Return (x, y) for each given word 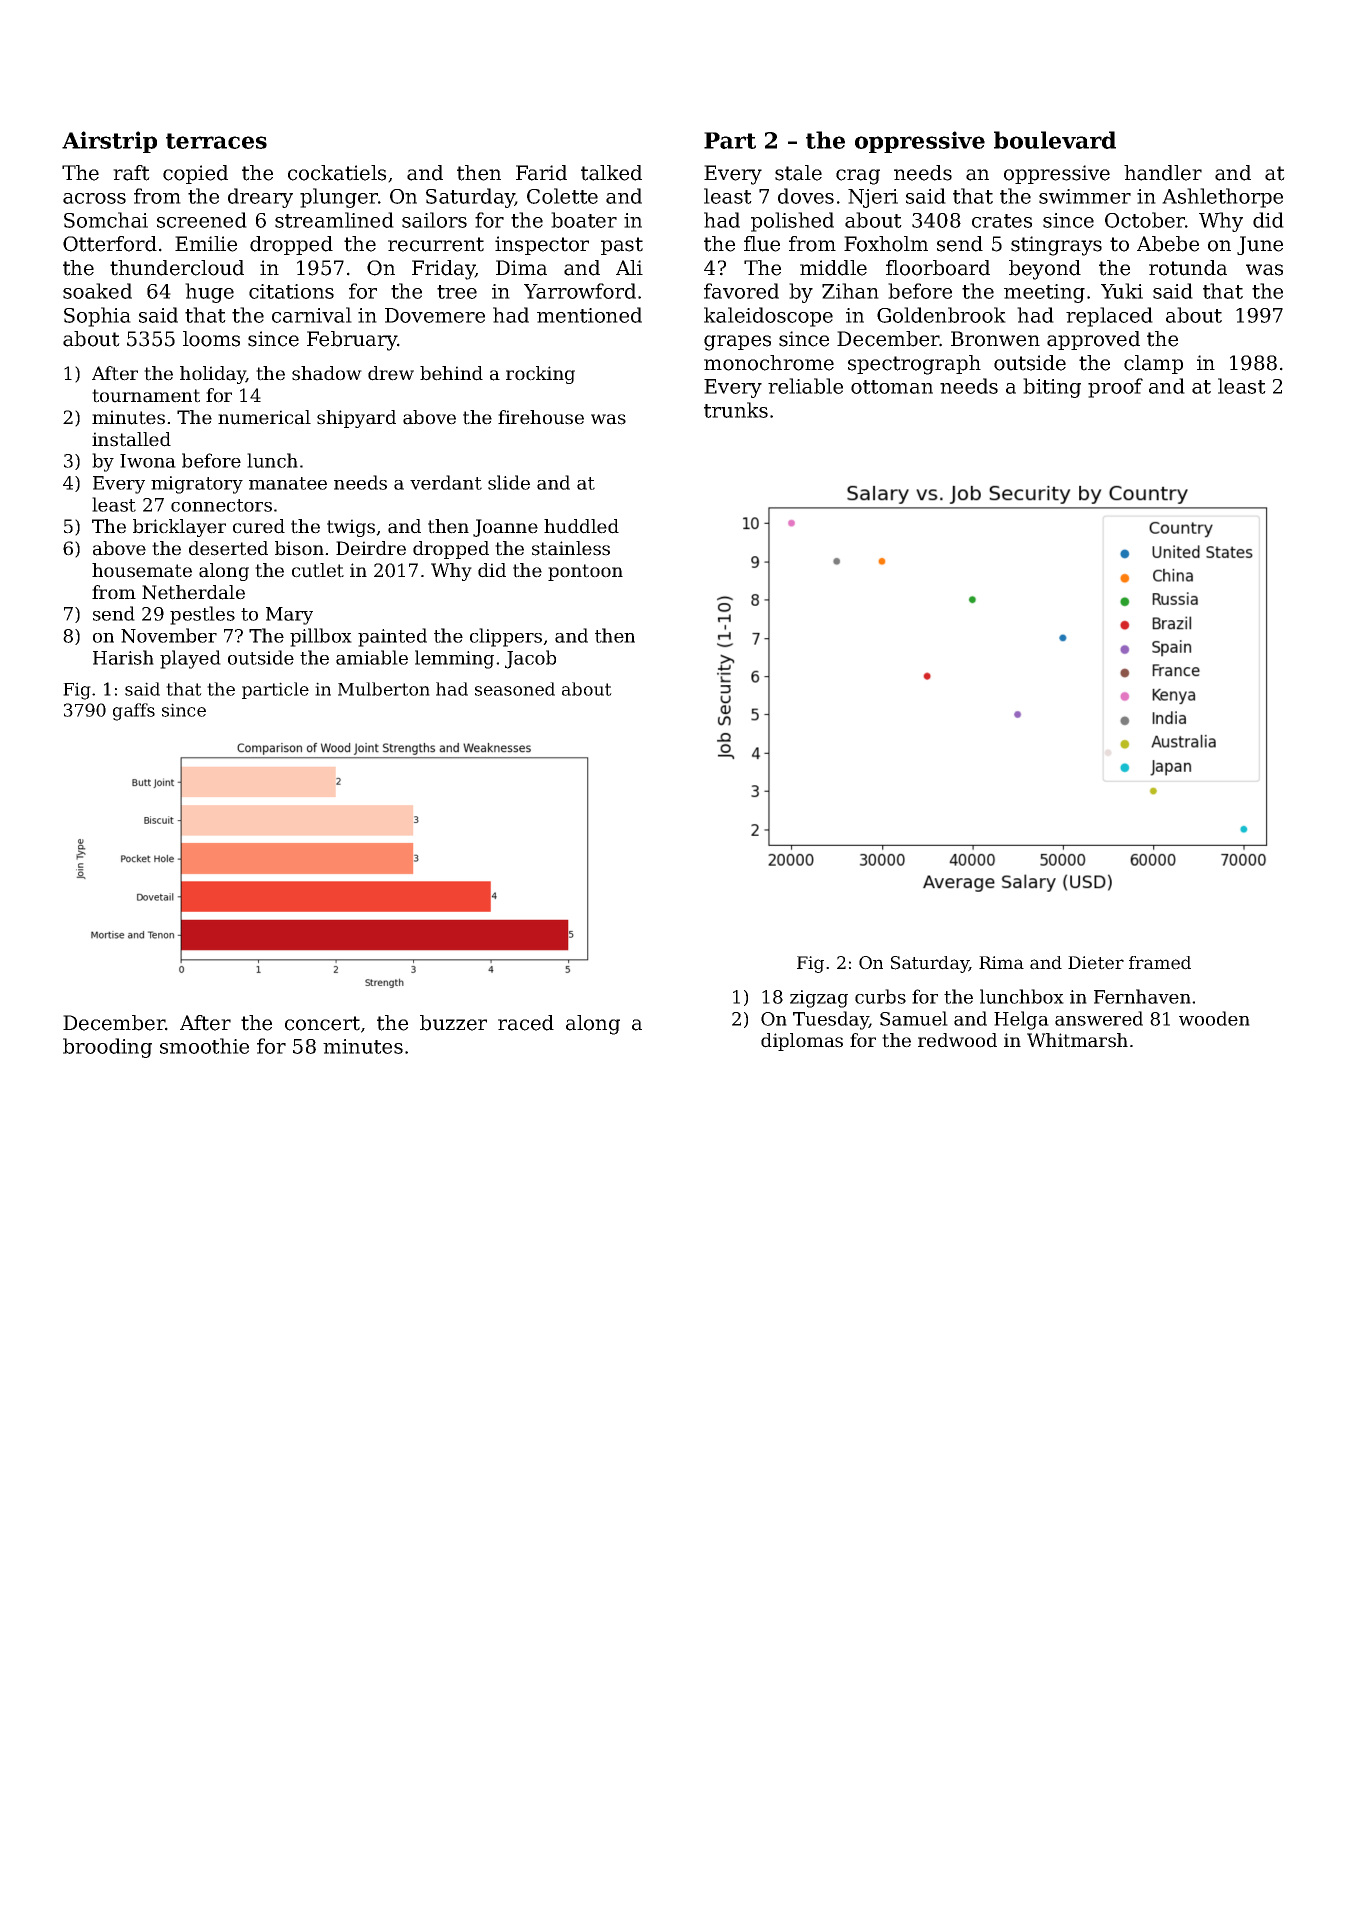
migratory (197, 485)
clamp (1153, 364)
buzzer (453, 1023)
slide (509, 482)
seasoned (515, 689)
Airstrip (109, 142)
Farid (541, 173)
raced (526, 1023)
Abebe (1168, 244)
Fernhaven (1142, 996)
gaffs (134, 712)
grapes (737, 343)
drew (391, 373)
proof (1115, 388)
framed (1160, 963)
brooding (107, 1048)
